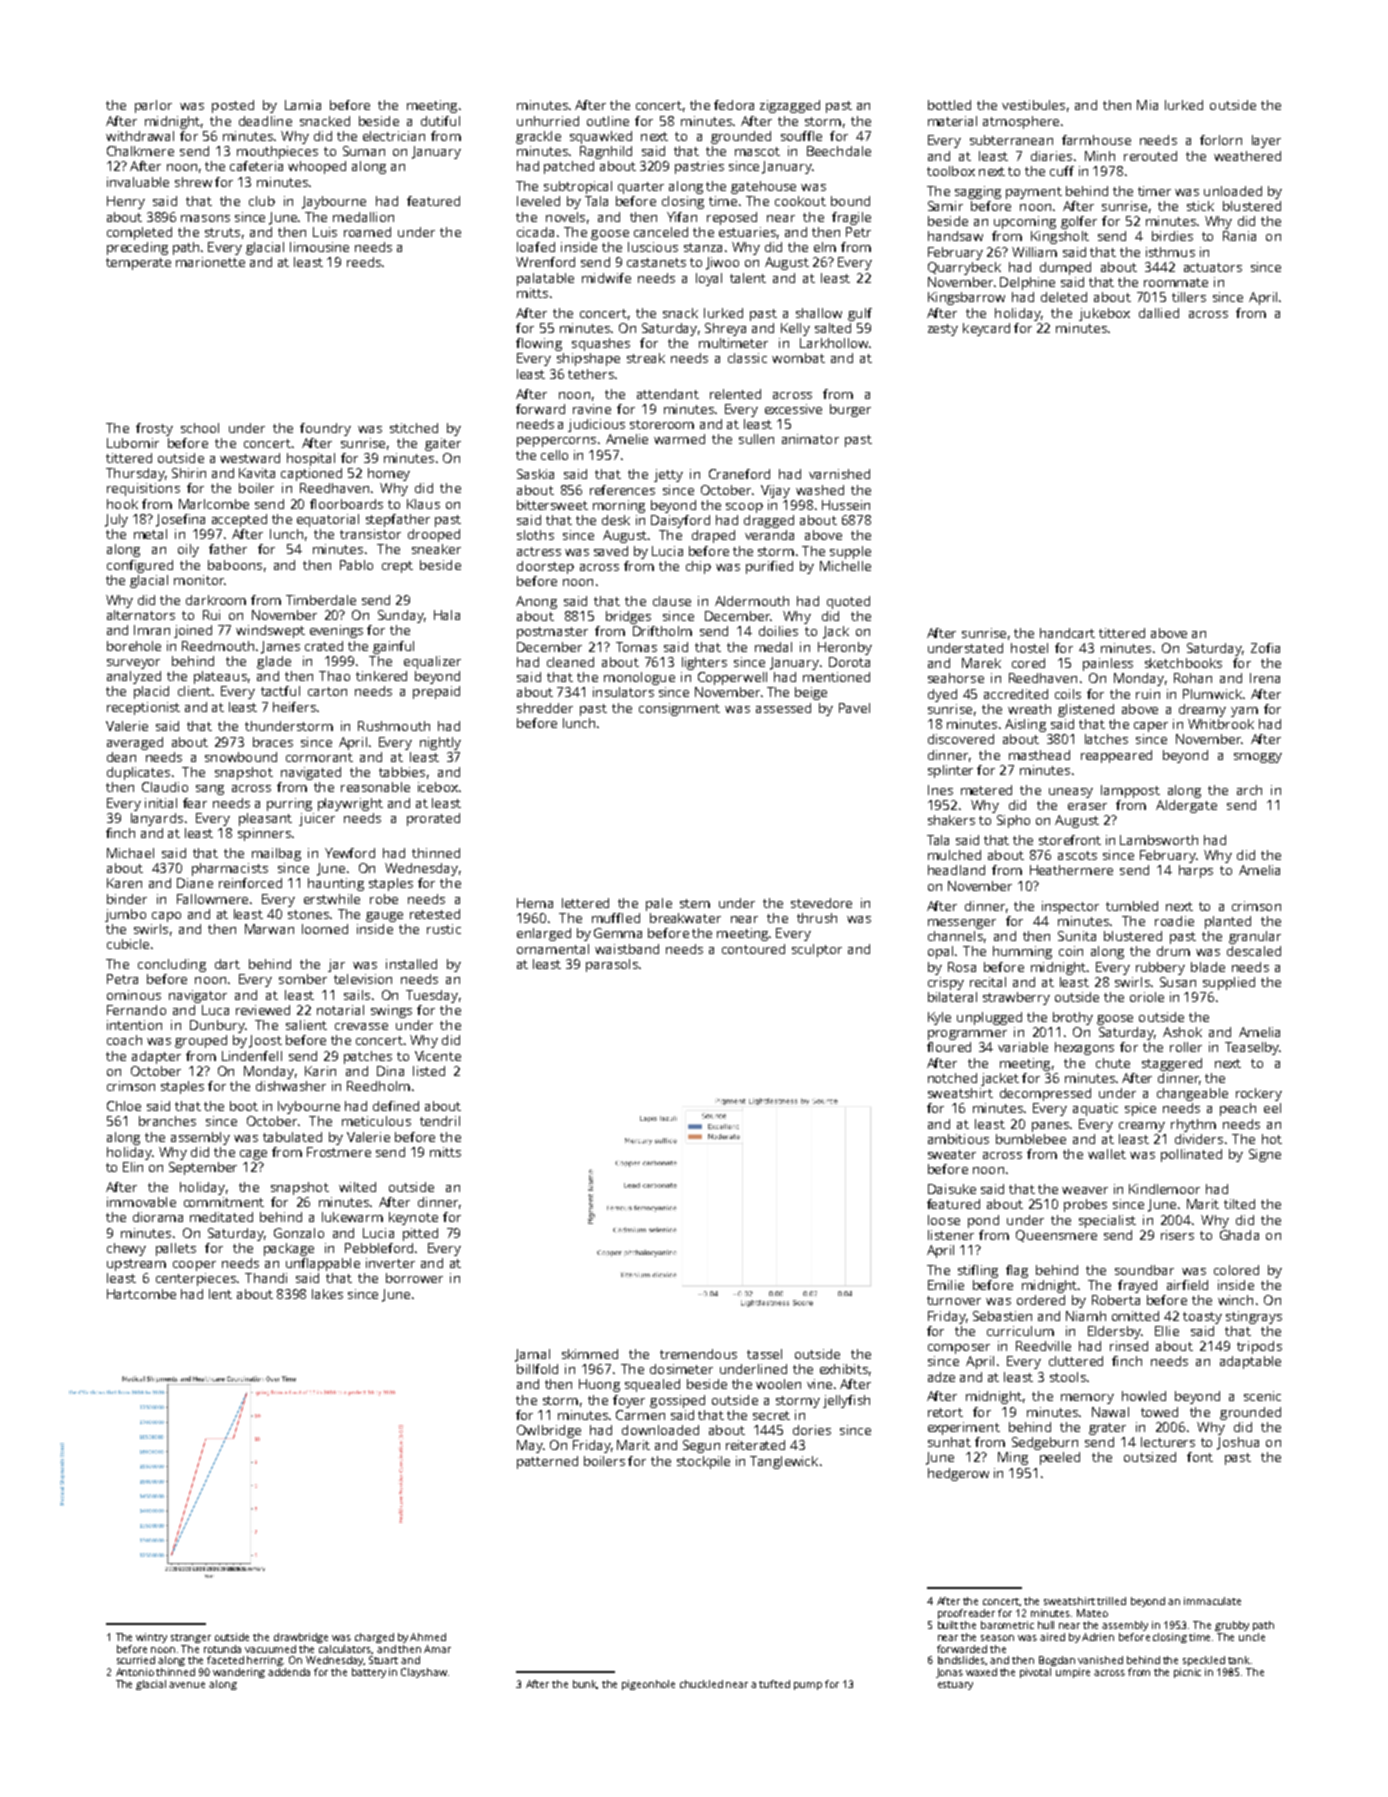  Describe the element at coordinates (424, 1673) in the image. I see `Clayshaw` at that location.
